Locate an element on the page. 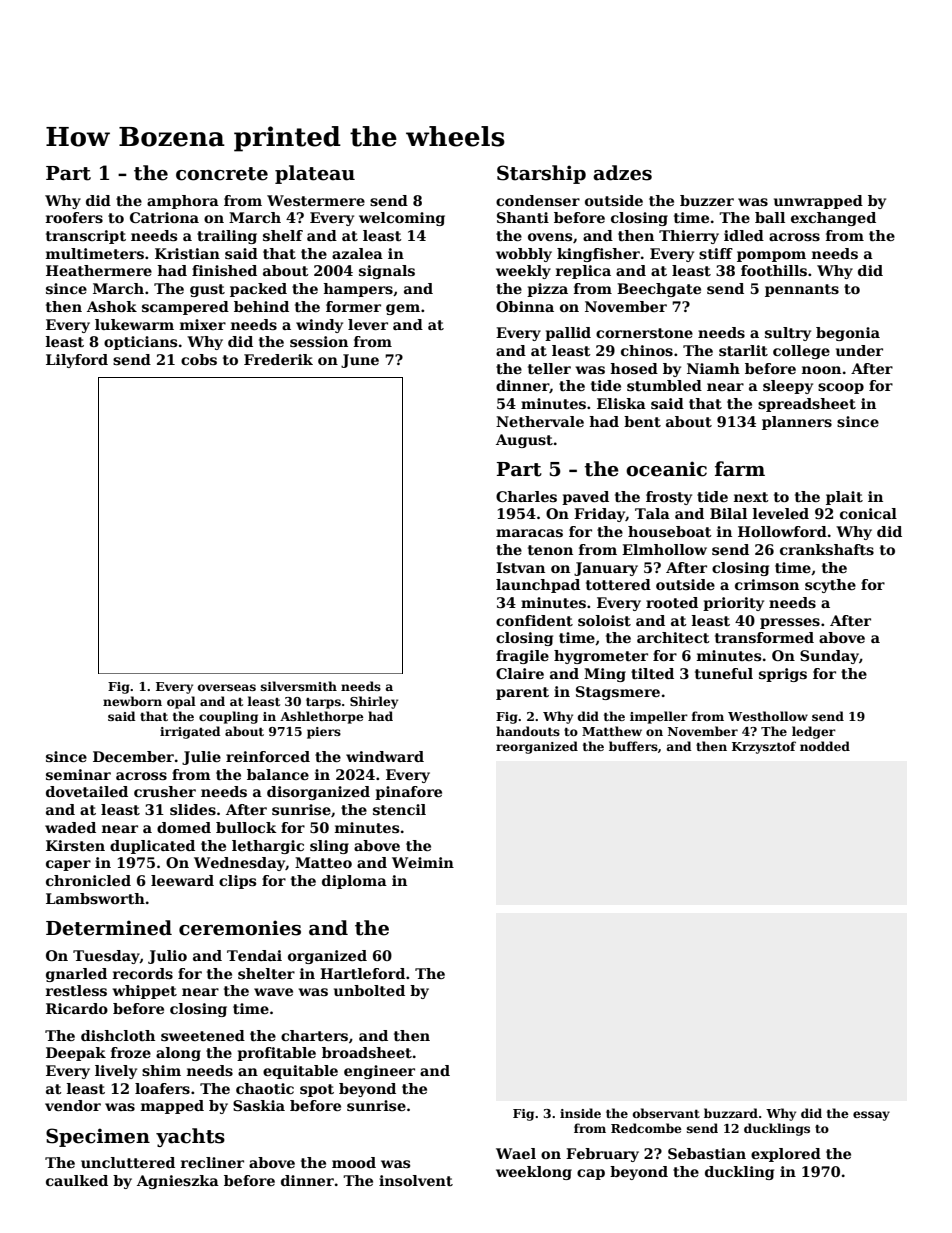 The height and width of the page is (1233, 952). Sunday is located at coordinates (829, 657).
